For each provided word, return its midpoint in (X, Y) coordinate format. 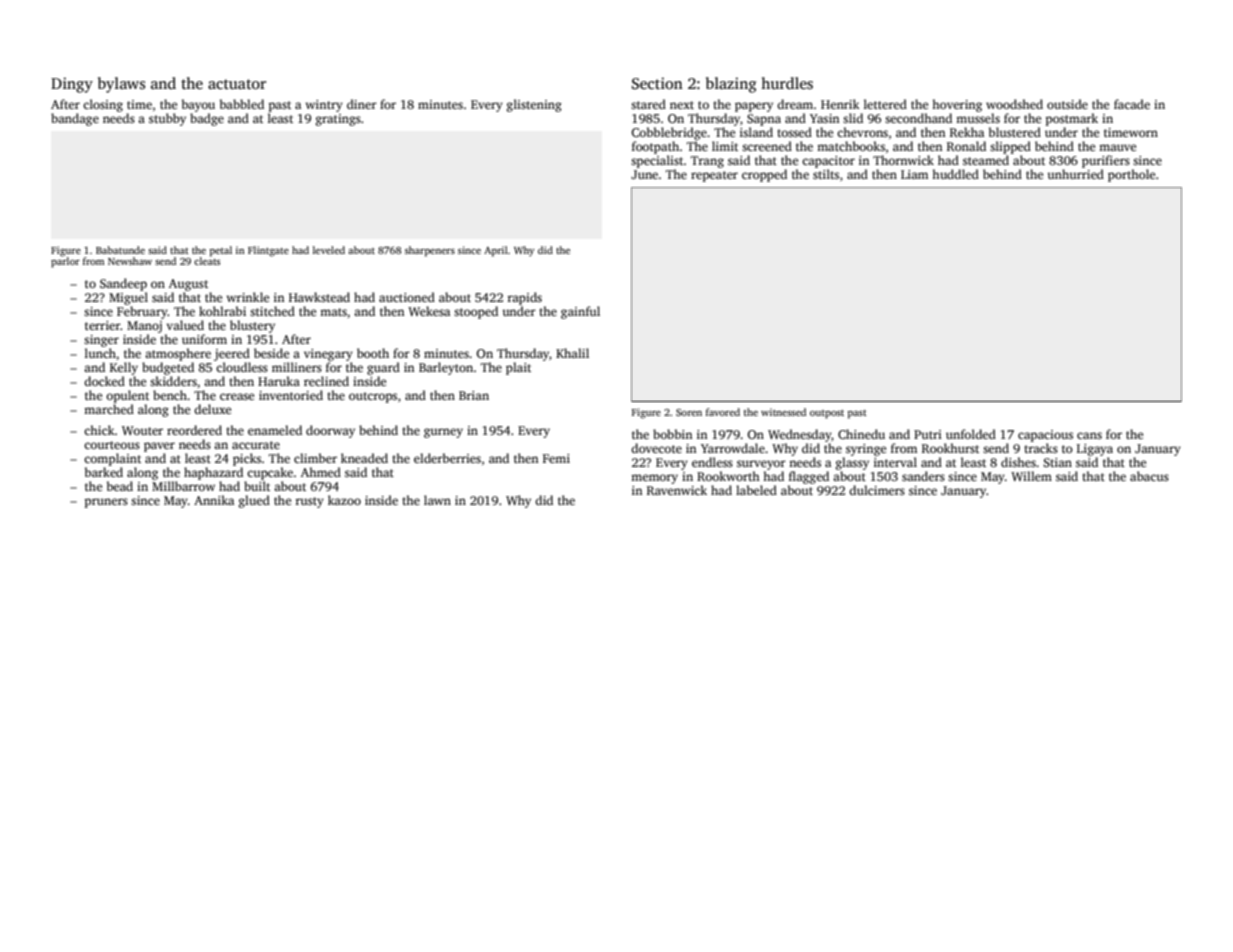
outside (1067, 104)
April (496, 251)
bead (120, 486)
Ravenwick (677, 490)
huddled (955, 174)
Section (657, 83)
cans (1089, 435)
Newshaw (130, 261)
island (756, 132)
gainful (580, 312)
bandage (75, 119)
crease (237, 396)
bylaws (121, 85)
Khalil (572, 353)
